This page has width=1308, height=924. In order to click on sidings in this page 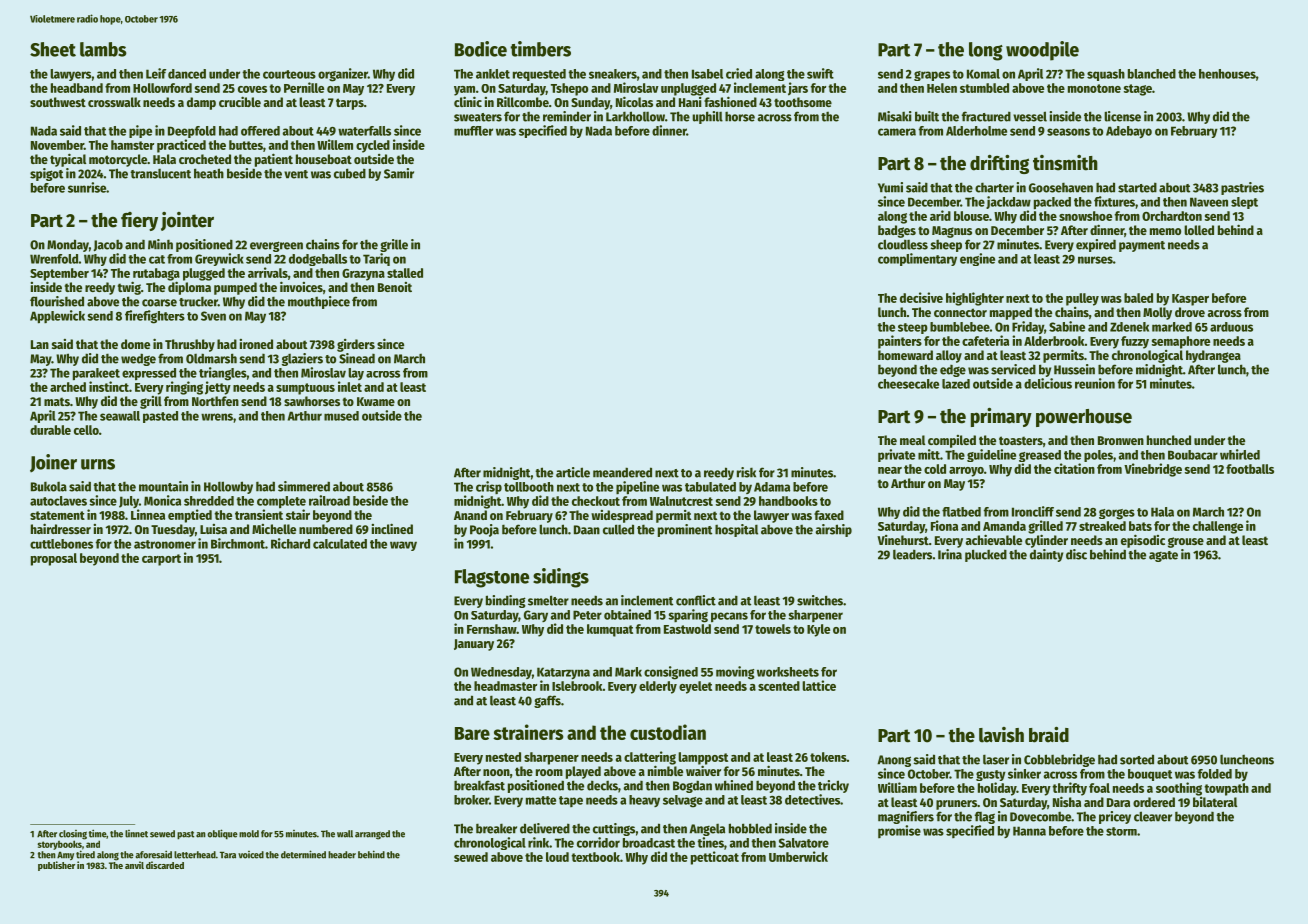, I will do `click(561, 578)`.
